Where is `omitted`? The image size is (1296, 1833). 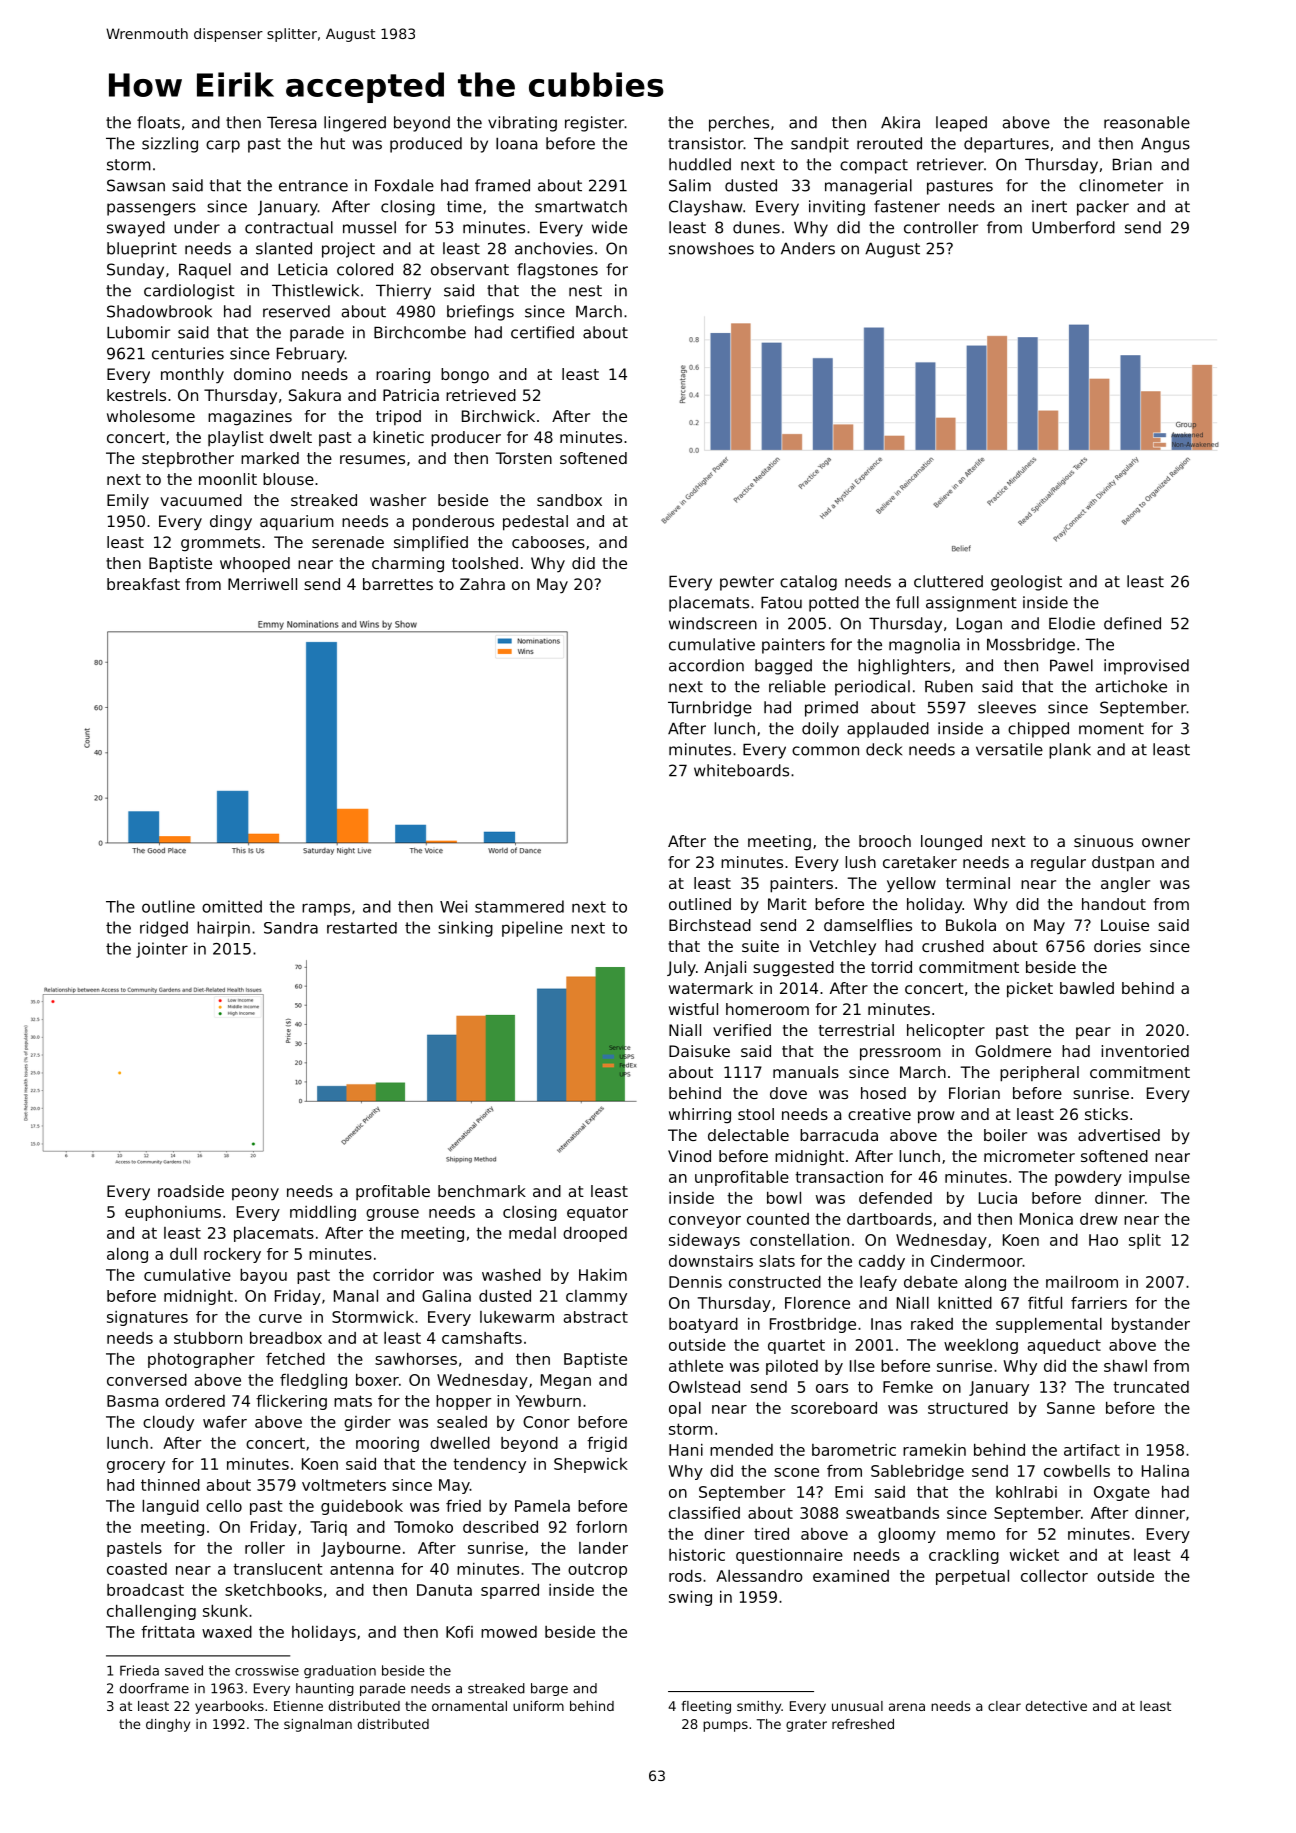
omitted is located at coordinates (232, 906).
